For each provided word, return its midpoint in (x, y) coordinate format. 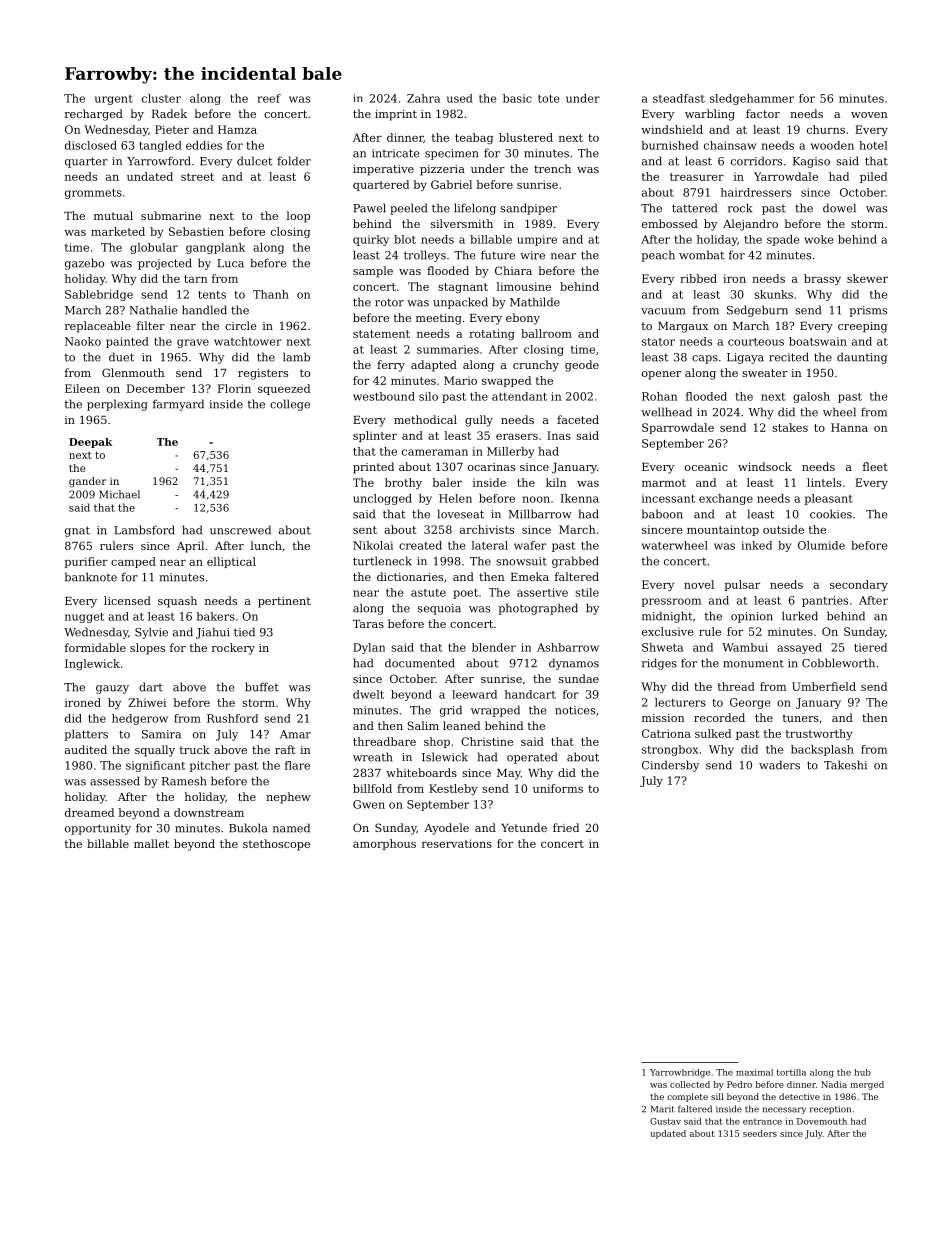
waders (779, 765)
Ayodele (446, 829)
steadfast (679, 98)
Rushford (232, 718)
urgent (114, 100)
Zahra (423, 98)
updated (668, 1134)
